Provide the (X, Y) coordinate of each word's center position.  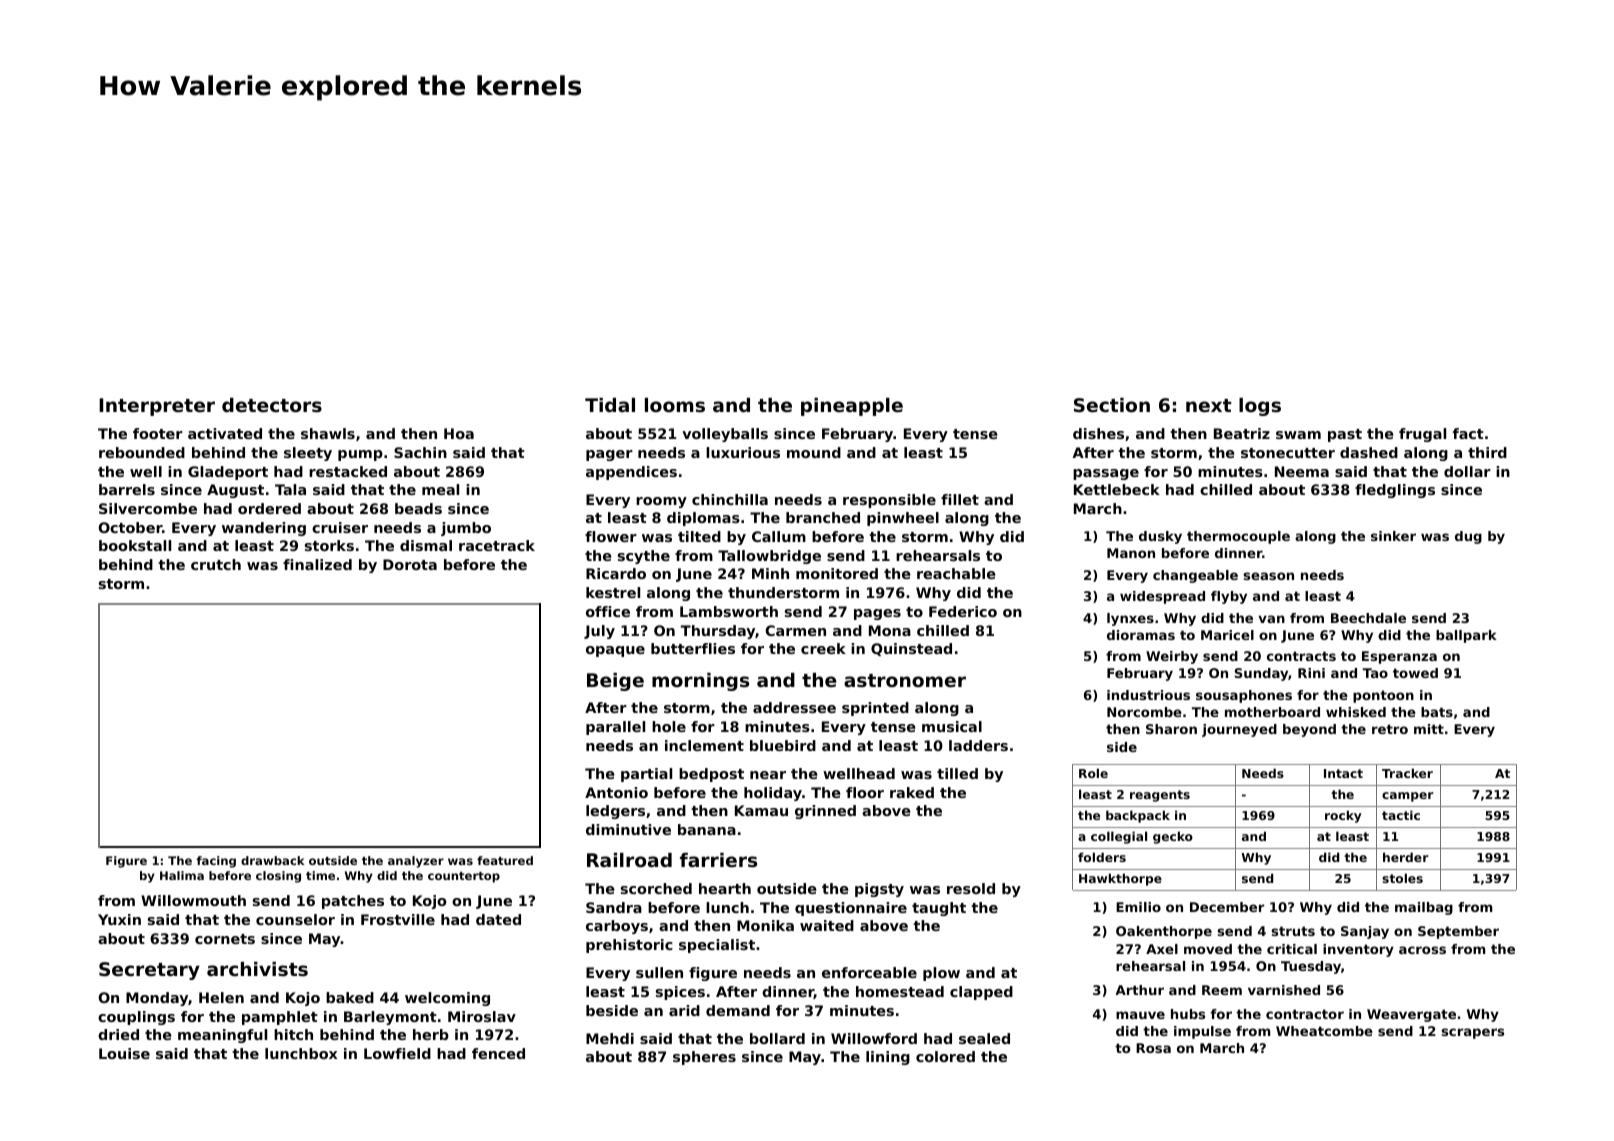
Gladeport (228, 473)
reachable (956, 573)
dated (498, 919)
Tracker (1407, 773)
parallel (615, 728)
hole (669, 726)
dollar (1467, 471)
